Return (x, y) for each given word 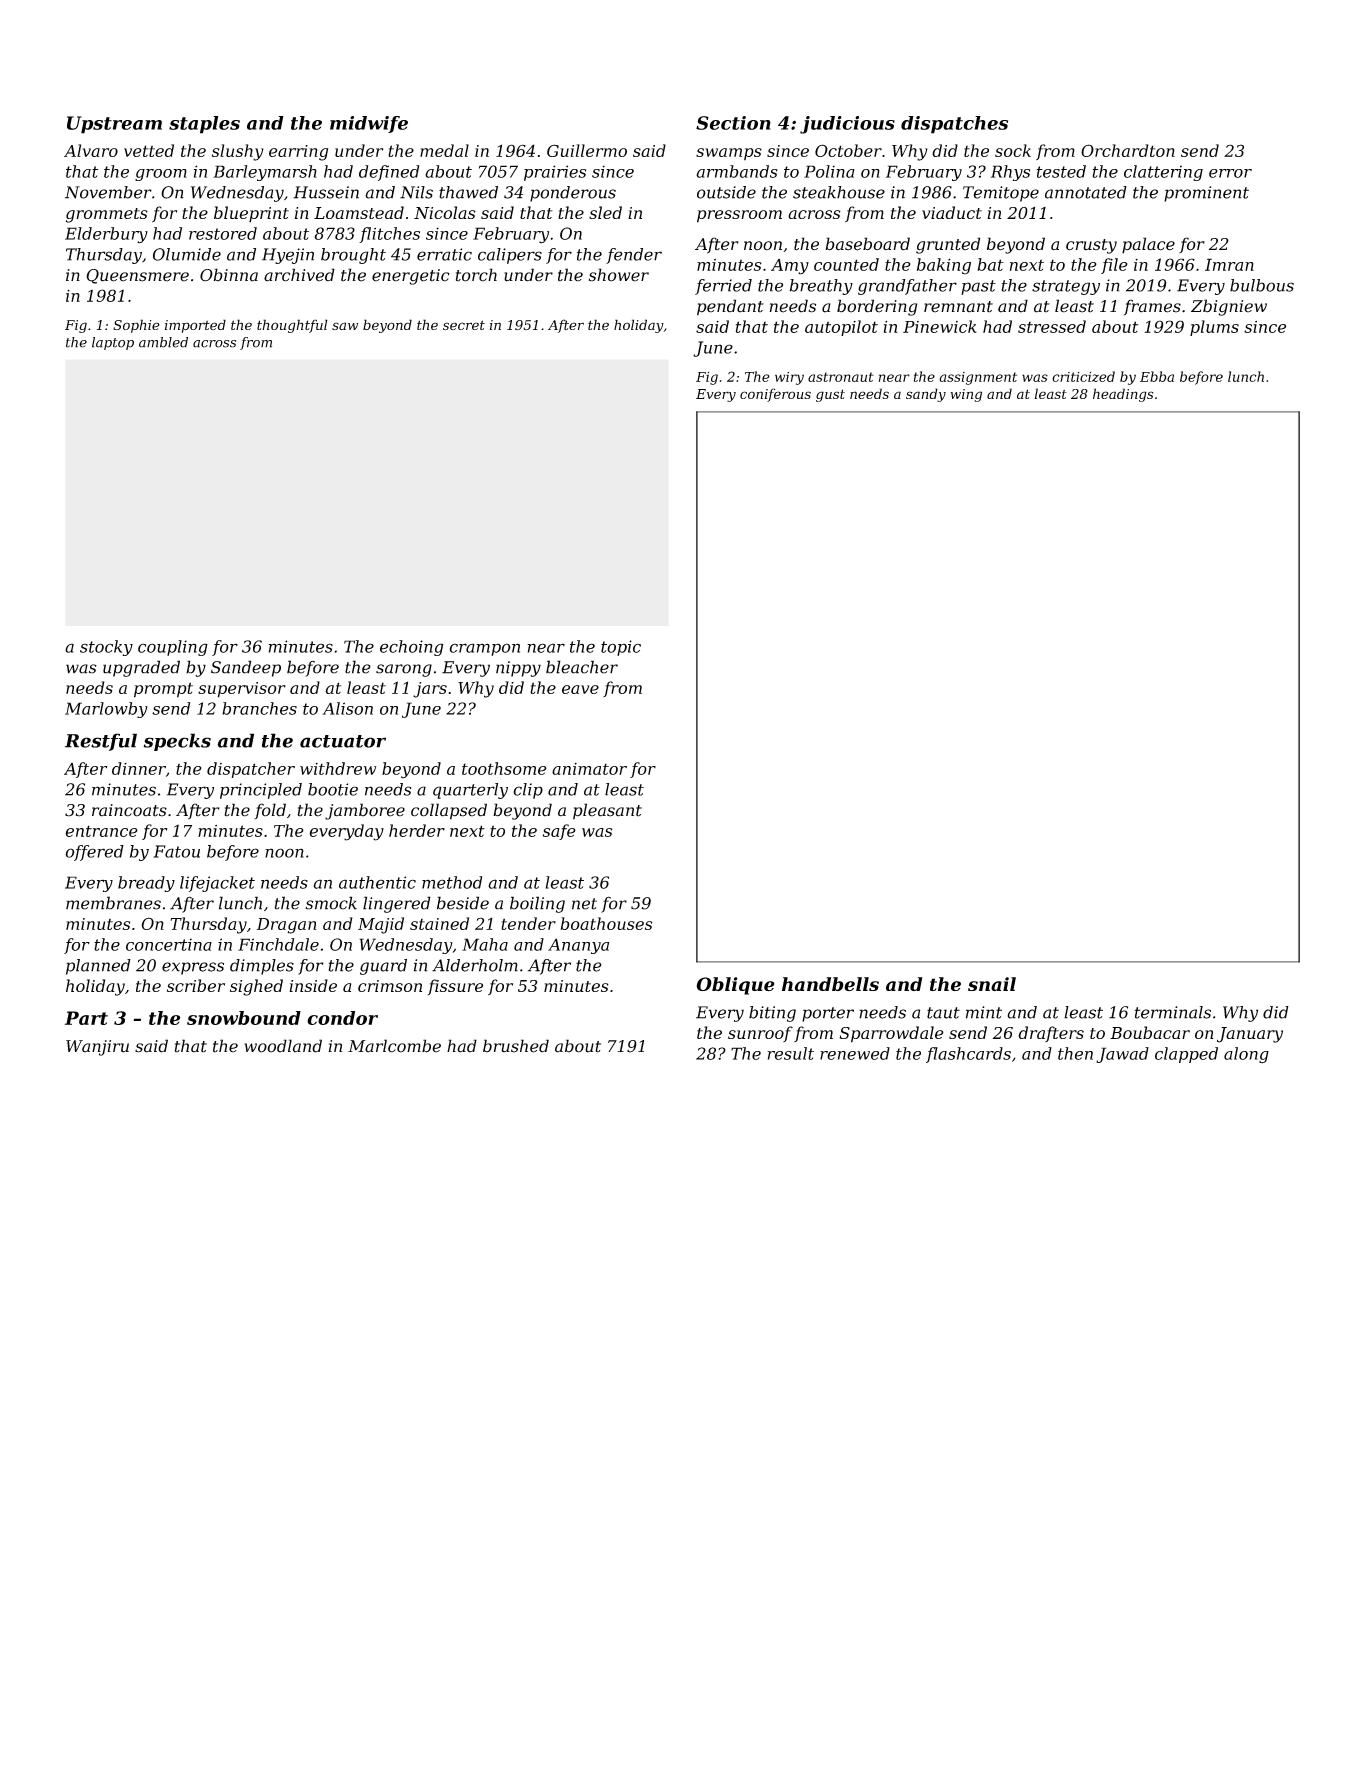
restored (223, 233)
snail (992, 984)
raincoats (129, 810)
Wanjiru (97, 1048)
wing (966, 395)
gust (830, 395)
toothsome (504, 768)
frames (1152, 307)
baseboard (867, 244)
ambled (163, 342)
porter (828, 1014)
